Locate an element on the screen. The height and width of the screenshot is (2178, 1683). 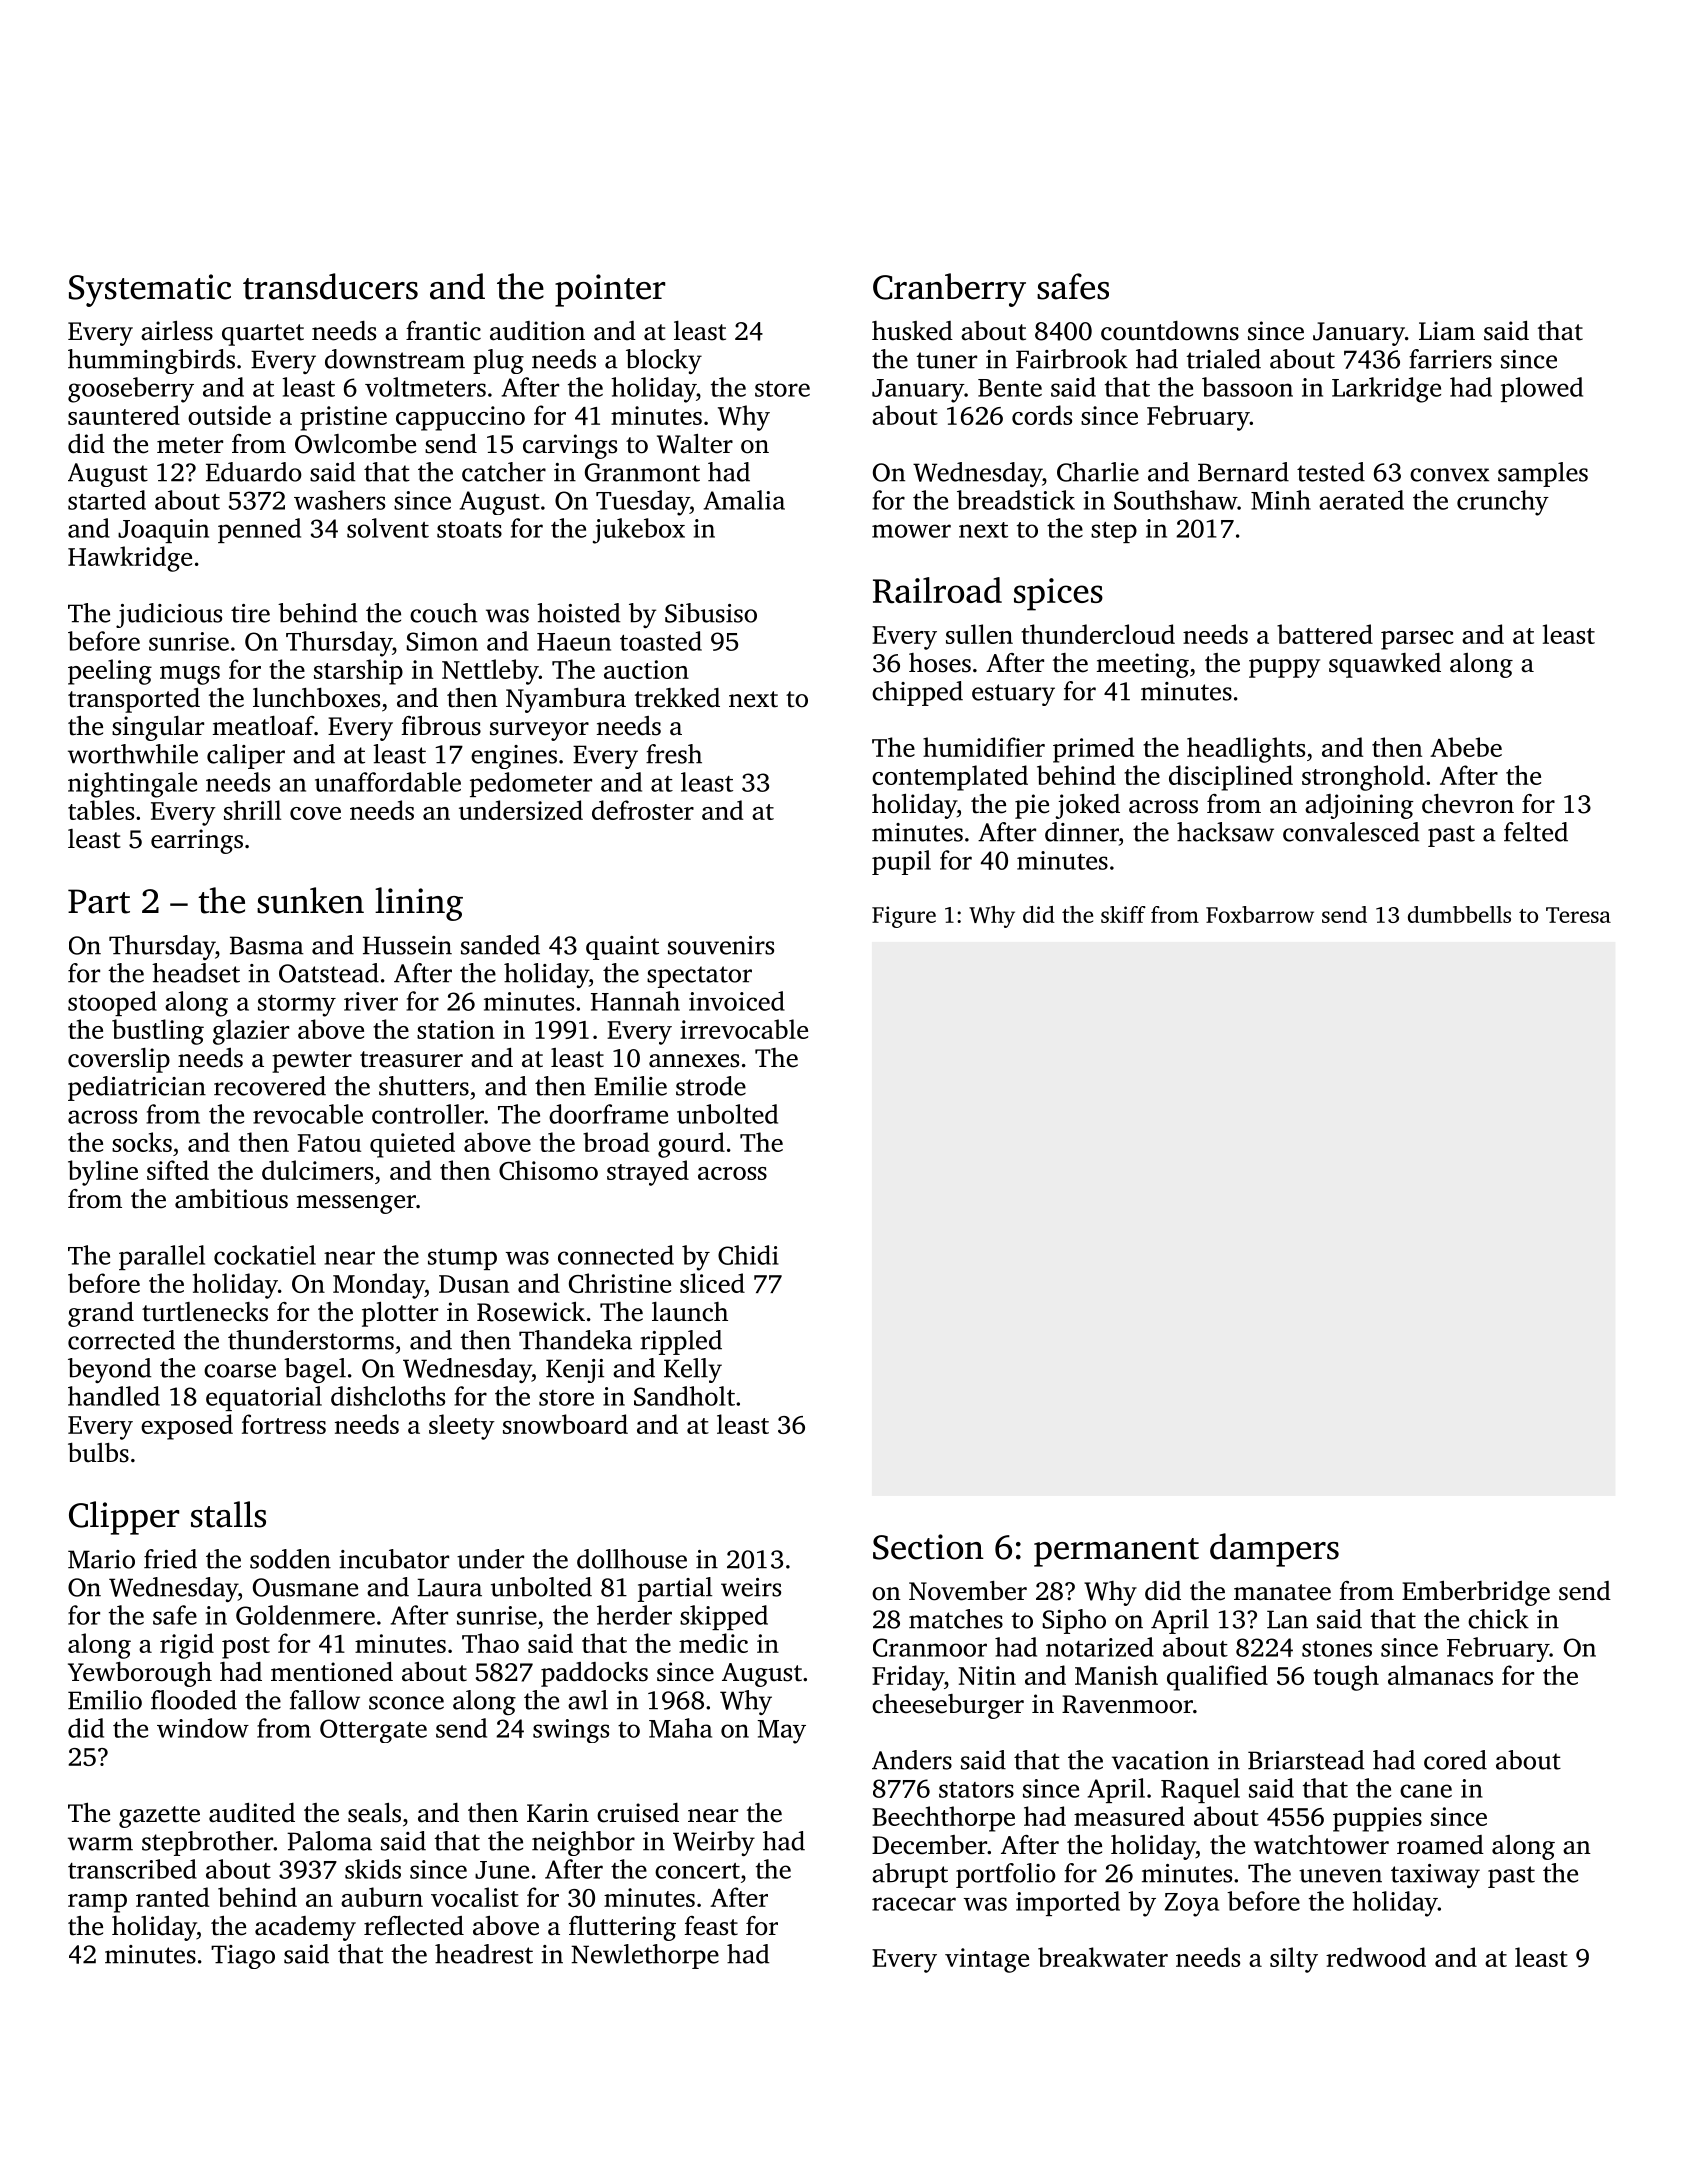
estuary is located at coordinates (1013, 695).
